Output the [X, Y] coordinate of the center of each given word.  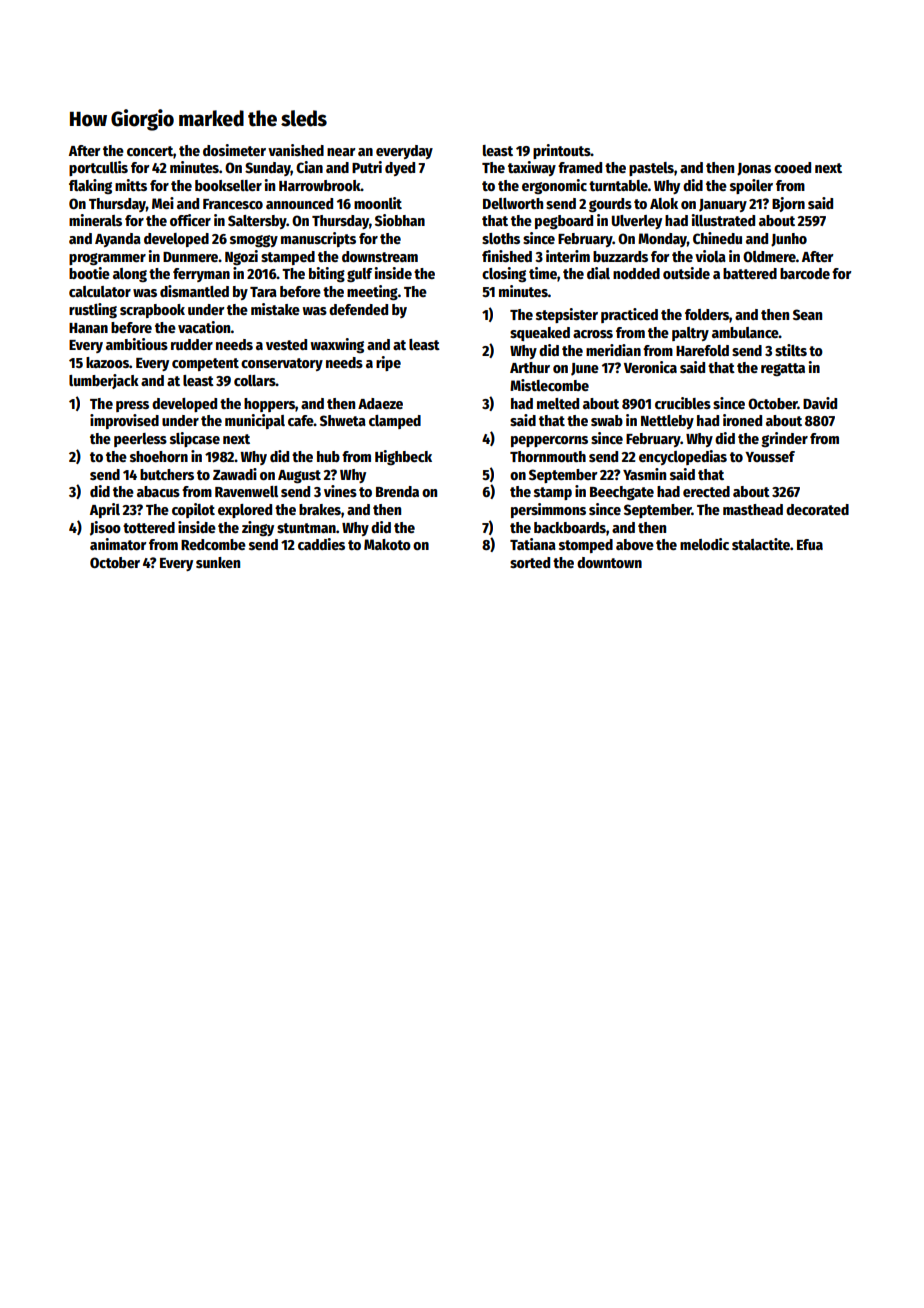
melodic [704, 544]
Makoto [387, 544]
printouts [562, 151]
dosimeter [234, 150]
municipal [255, 421]
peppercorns [549, 441]
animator [118, 544]
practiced [629, 315]
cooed [792, 167]
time [543, 273]
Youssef [770, 456]
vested [286, 344]
